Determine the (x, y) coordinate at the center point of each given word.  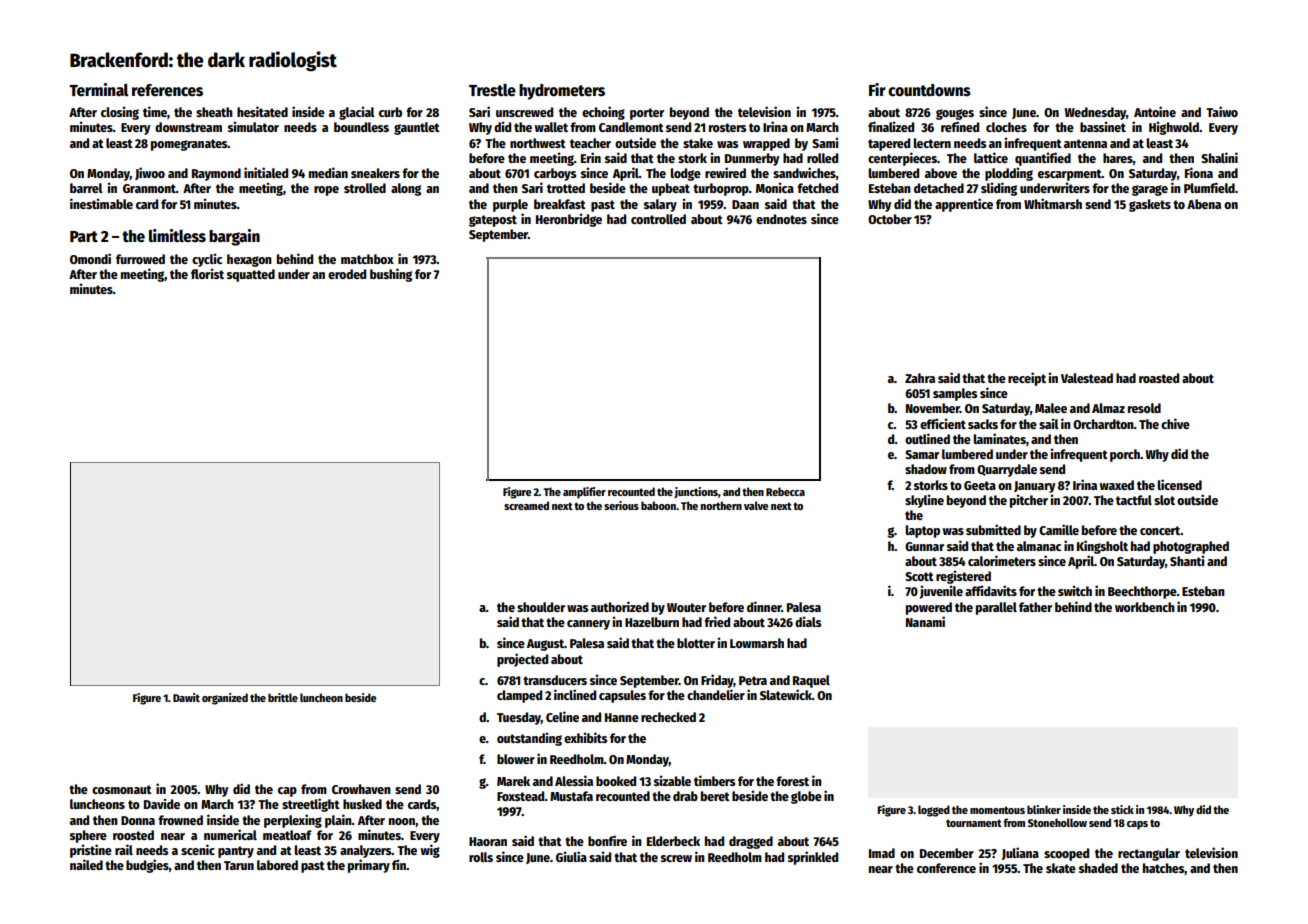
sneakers (375, 173)
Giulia (571, 856)
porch (1125, 455)
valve (756, 505)
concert (1160, 530)
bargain (234, 237)
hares (1118, 158)
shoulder (541, 607)
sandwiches (804, 172)
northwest (538, 143)
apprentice (964, 205)
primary (369, 866)
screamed (526, 505)
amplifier (584, 493)
